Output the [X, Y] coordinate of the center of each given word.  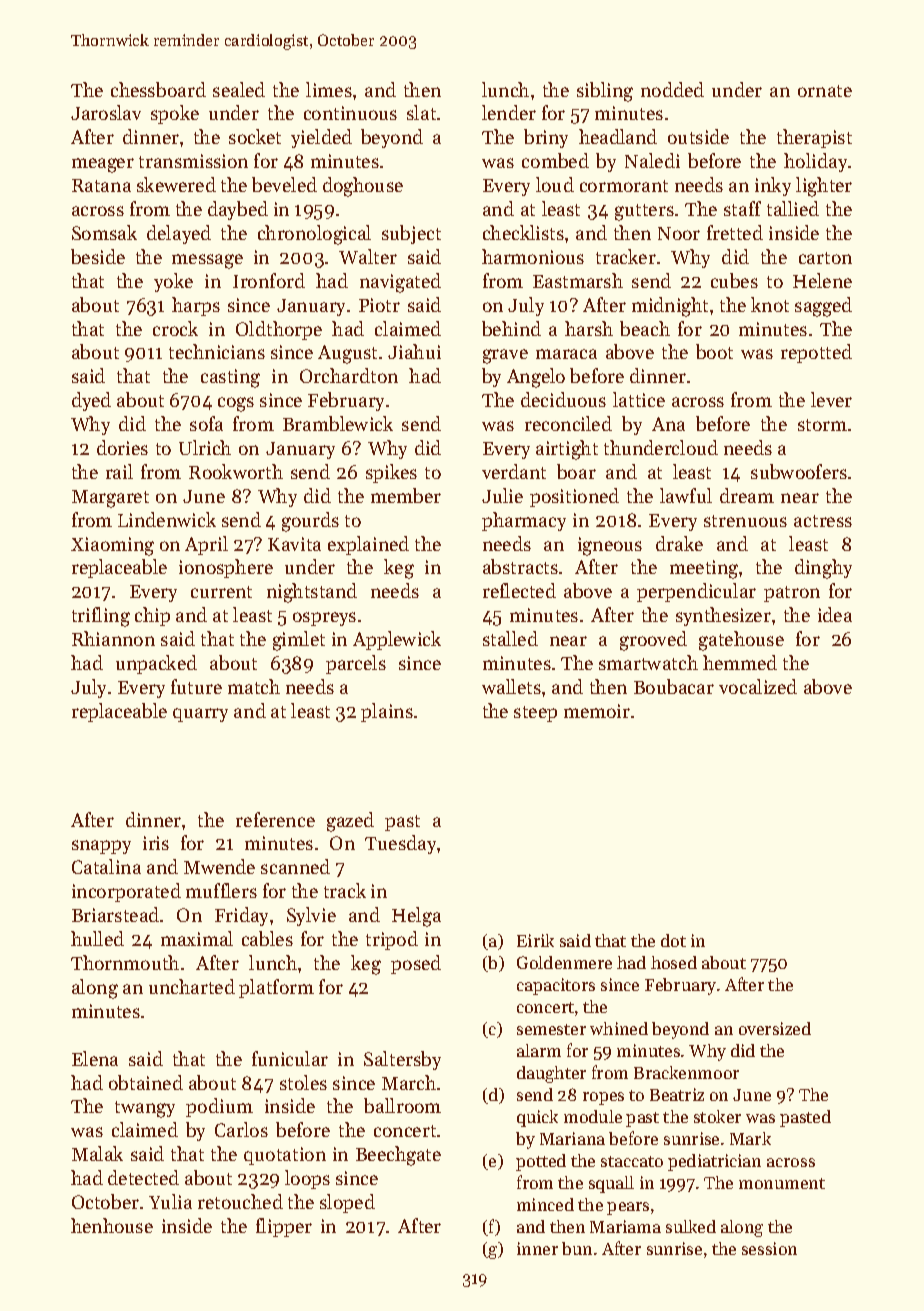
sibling [605, 92]
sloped [347, 1203]
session [769, 1248]
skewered [176, 184]
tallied [793, 208]
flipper [284, 1227]
